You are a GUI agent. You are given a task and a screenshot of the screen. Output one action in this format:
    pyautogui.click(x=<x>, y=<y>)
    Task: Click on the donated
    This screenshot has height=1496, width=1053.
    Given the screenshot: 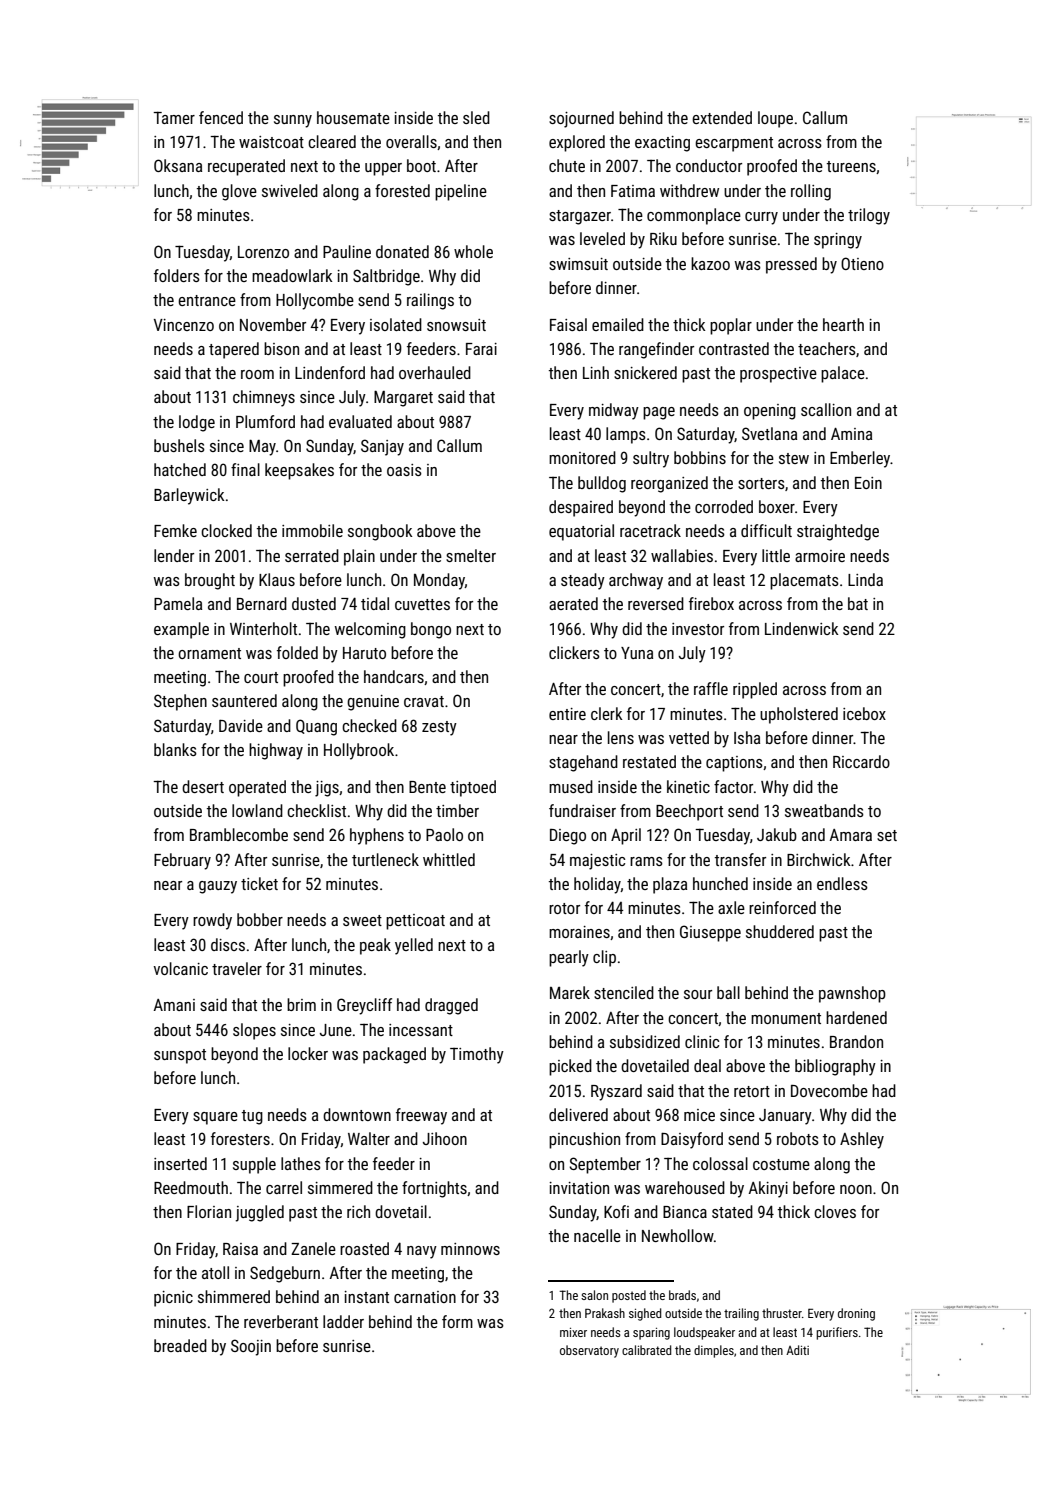 What is the action you would take?
    pyautogui.click(x=402, y=251)
